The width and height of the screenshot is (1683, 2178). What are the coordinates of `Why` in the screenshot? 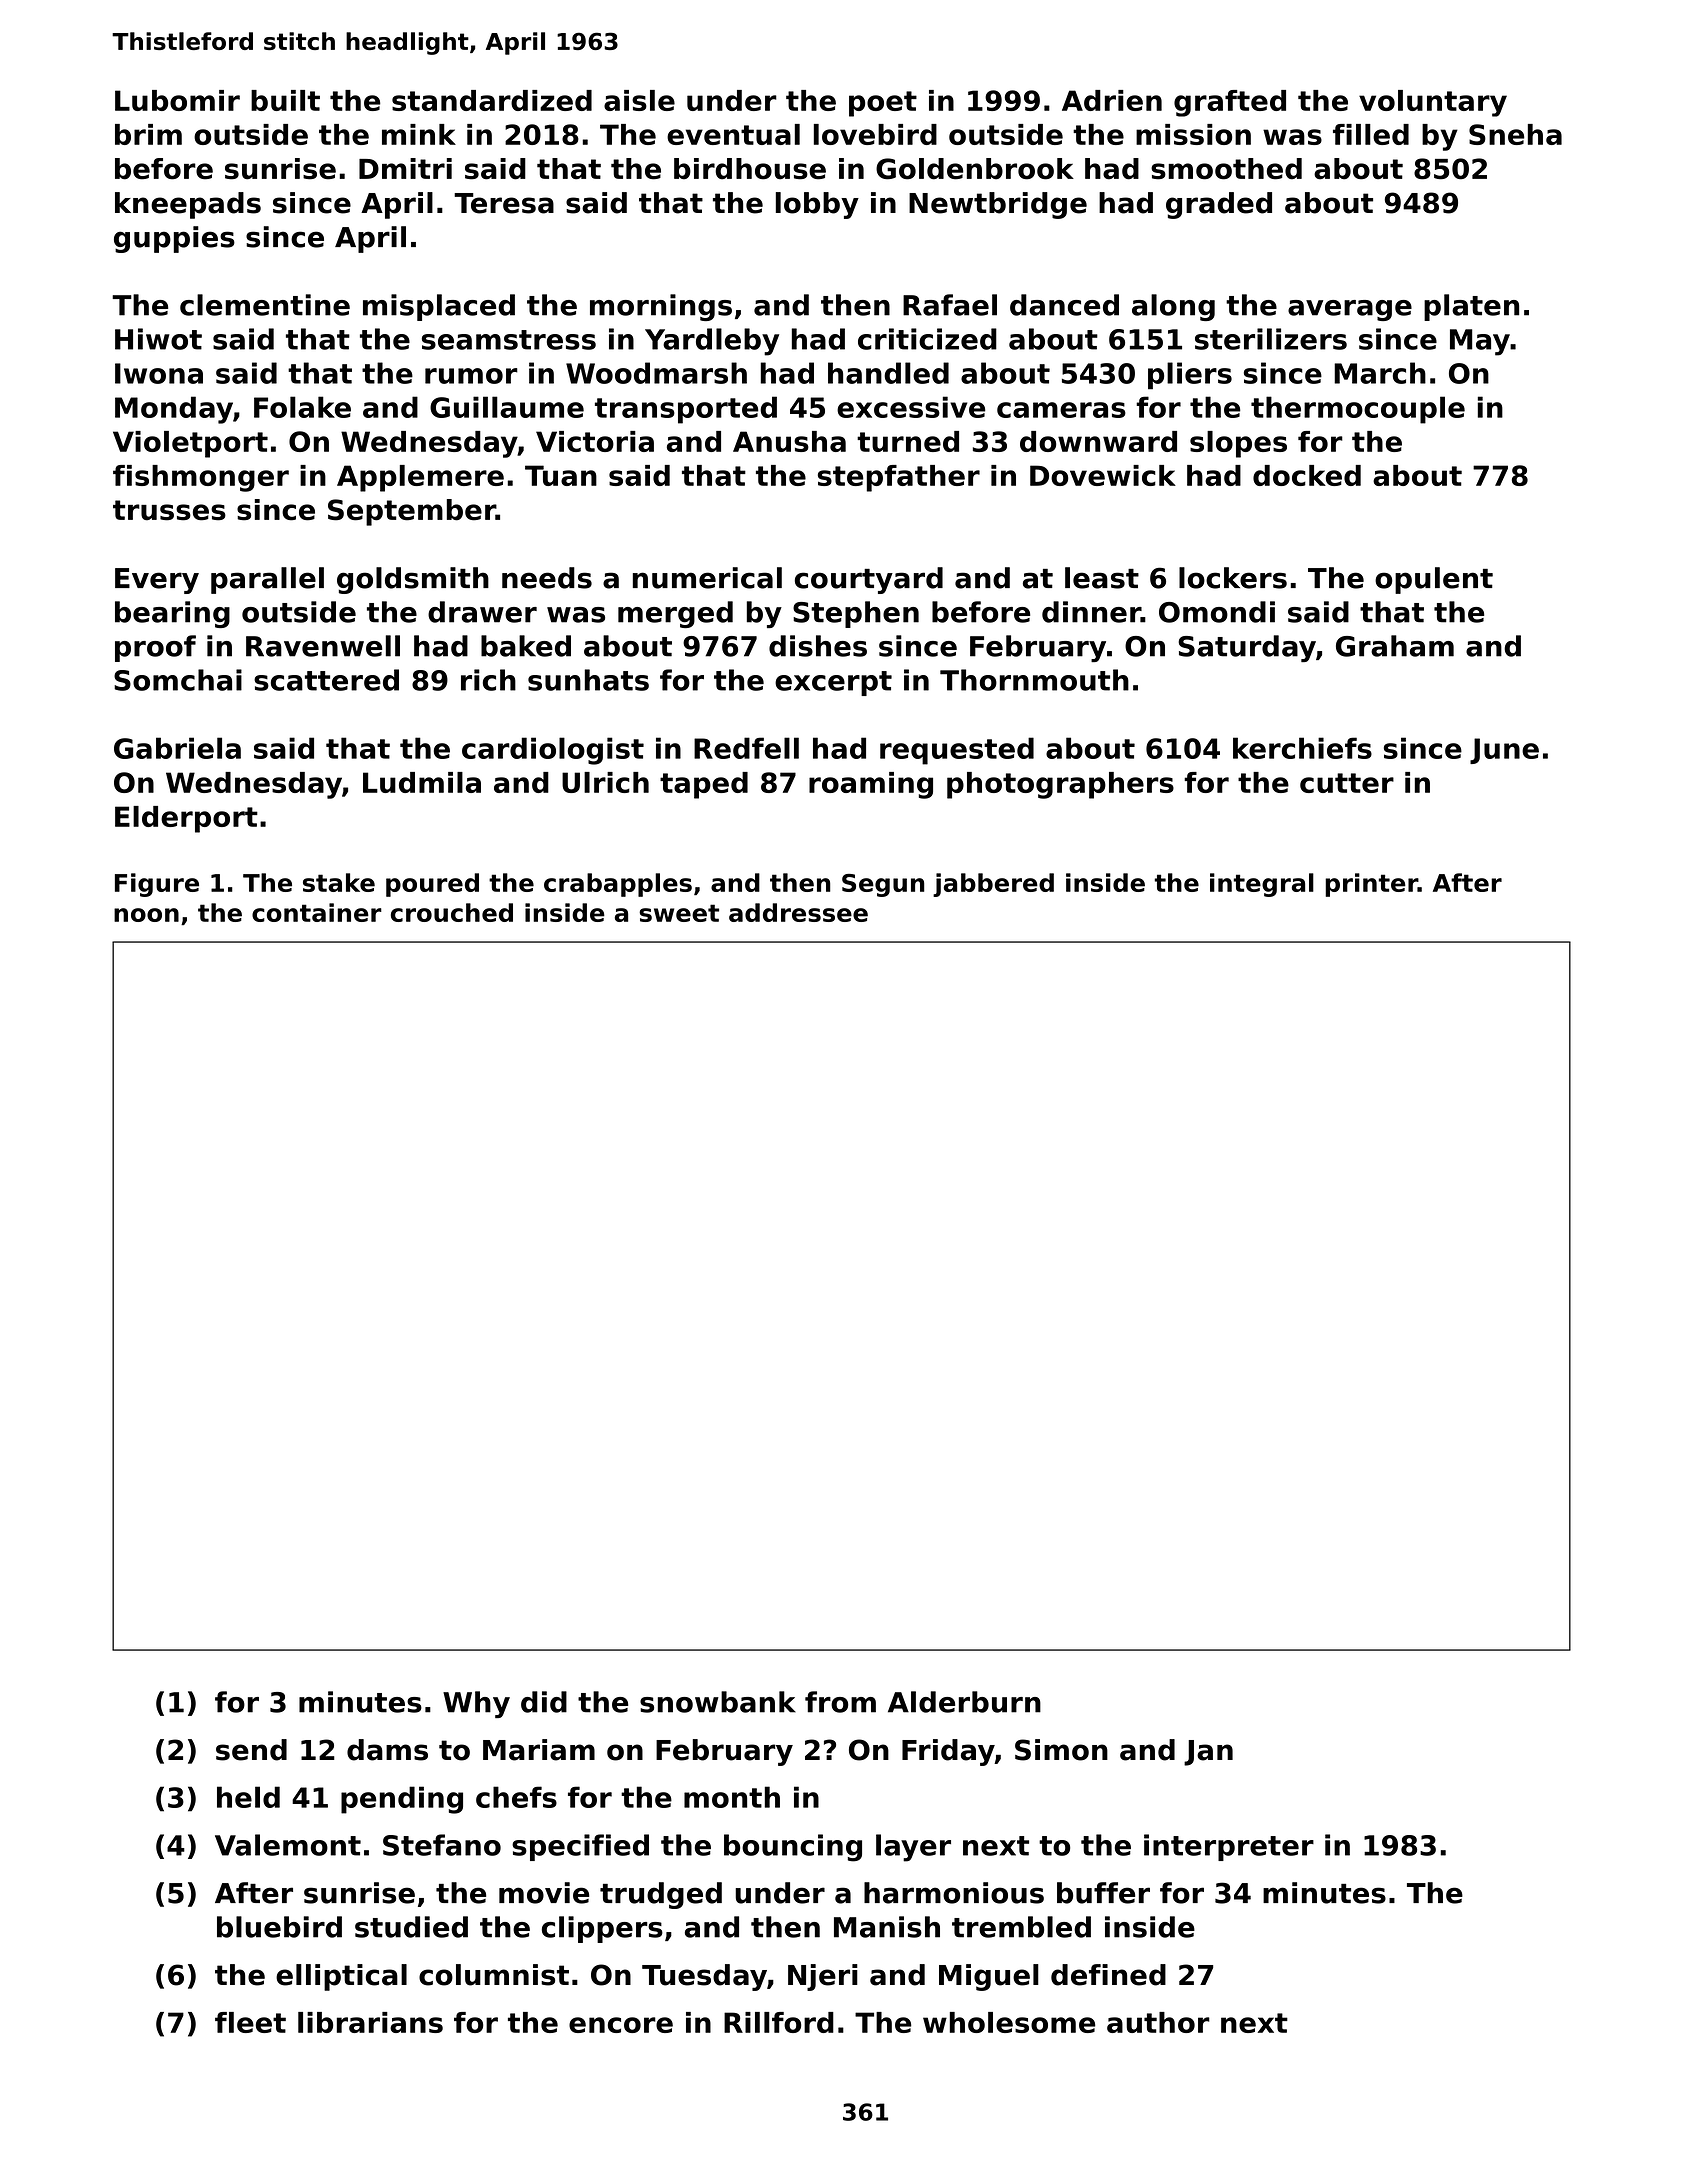 It's located at (476, 1704).
